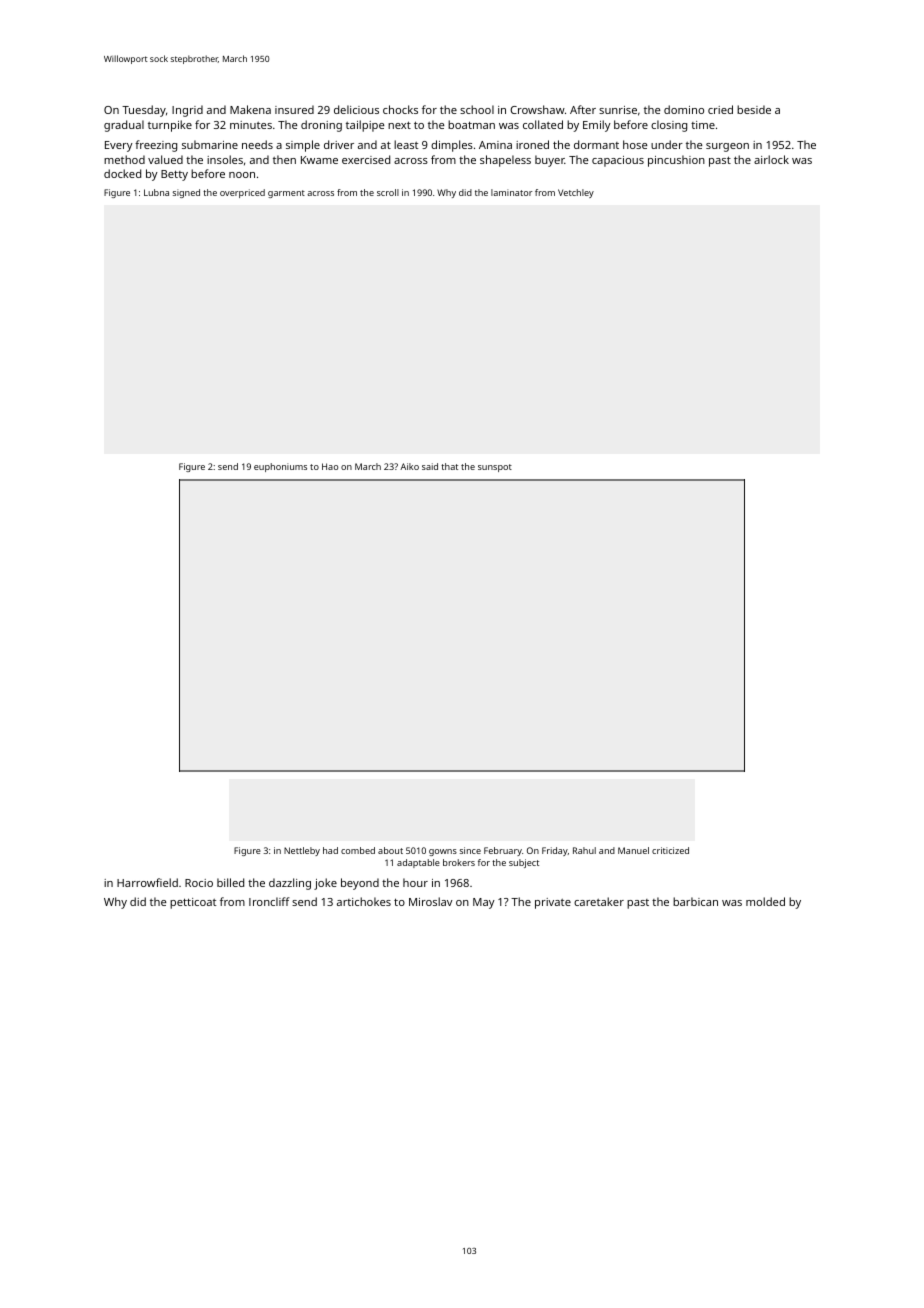 This document has height=1308, width=924. I want to click on euphoniums, so click(280, 467).
